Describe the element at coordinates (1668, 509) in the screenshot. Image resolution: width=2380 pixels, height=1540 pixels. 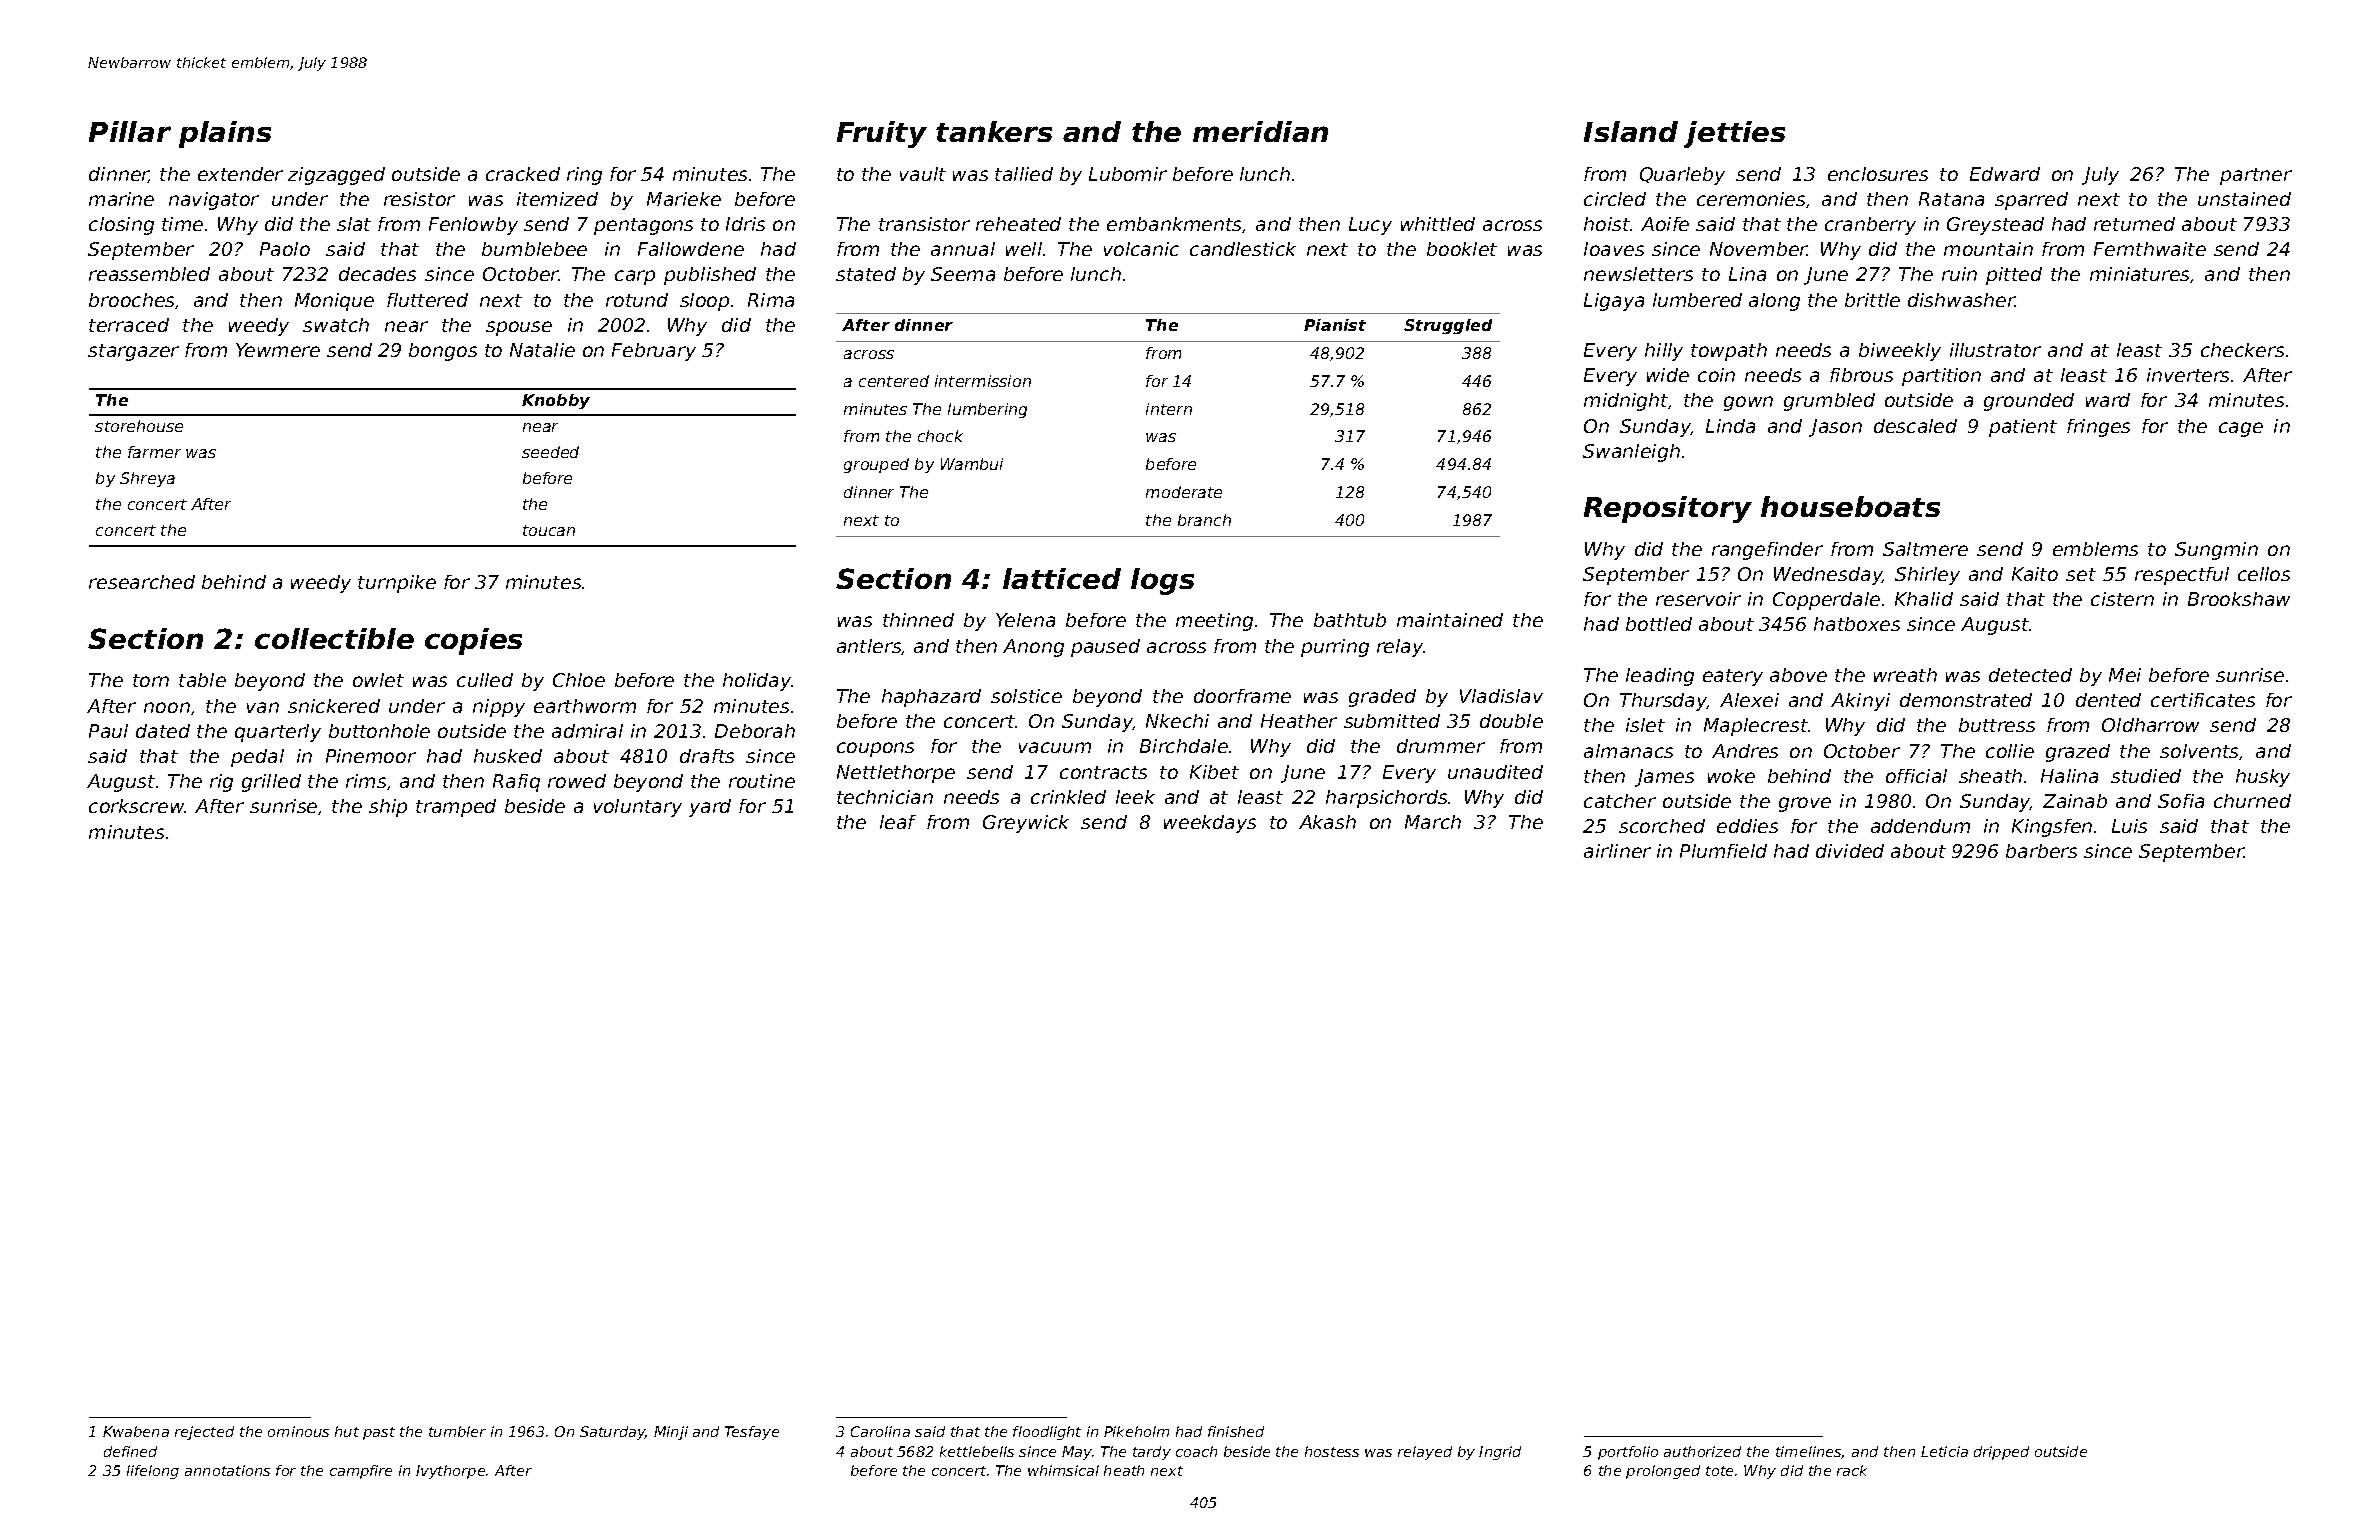
I see `Repository` at that location.
